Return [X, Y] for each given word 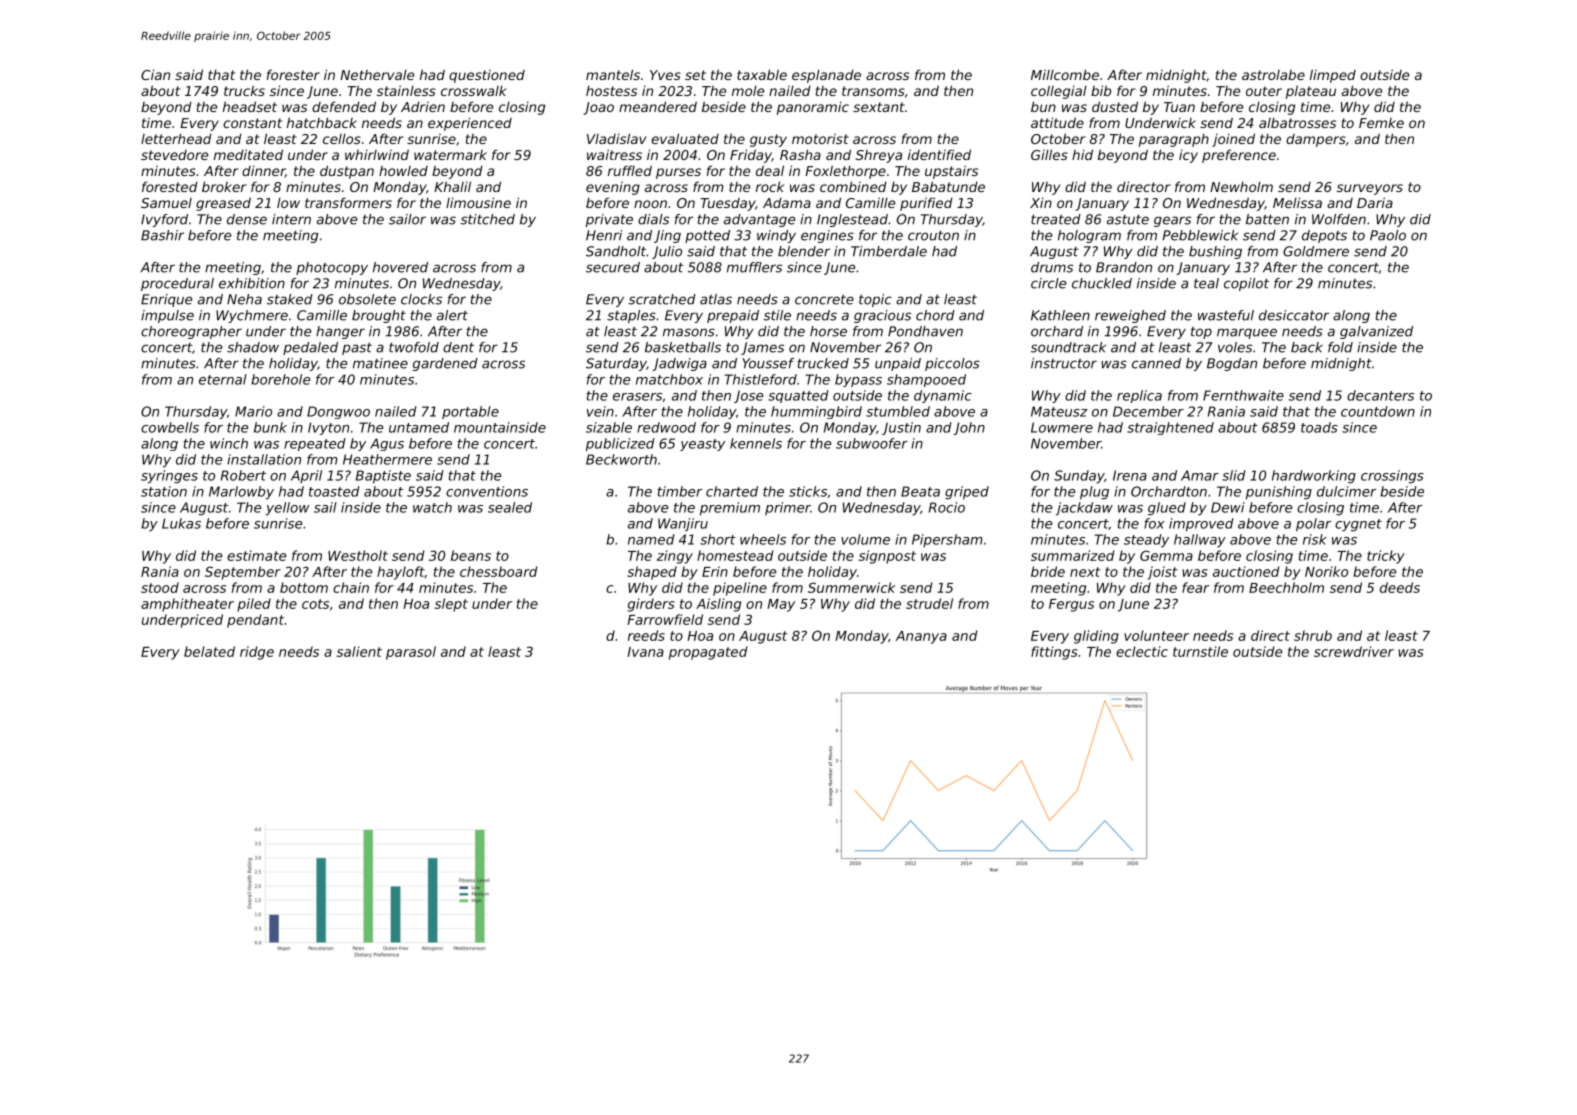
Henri [604, 235]
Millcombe [1065, 74]
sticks [808, 491]
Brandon [1124, 267]
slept [451, 605]
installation [264, 459]
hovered [400, 267]
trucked [823, 363]
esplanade [826, 76]
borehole [280, 379]
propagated [708, 653]
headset [250, 106]
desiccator [1294, 315]
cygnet [1358, 525]
